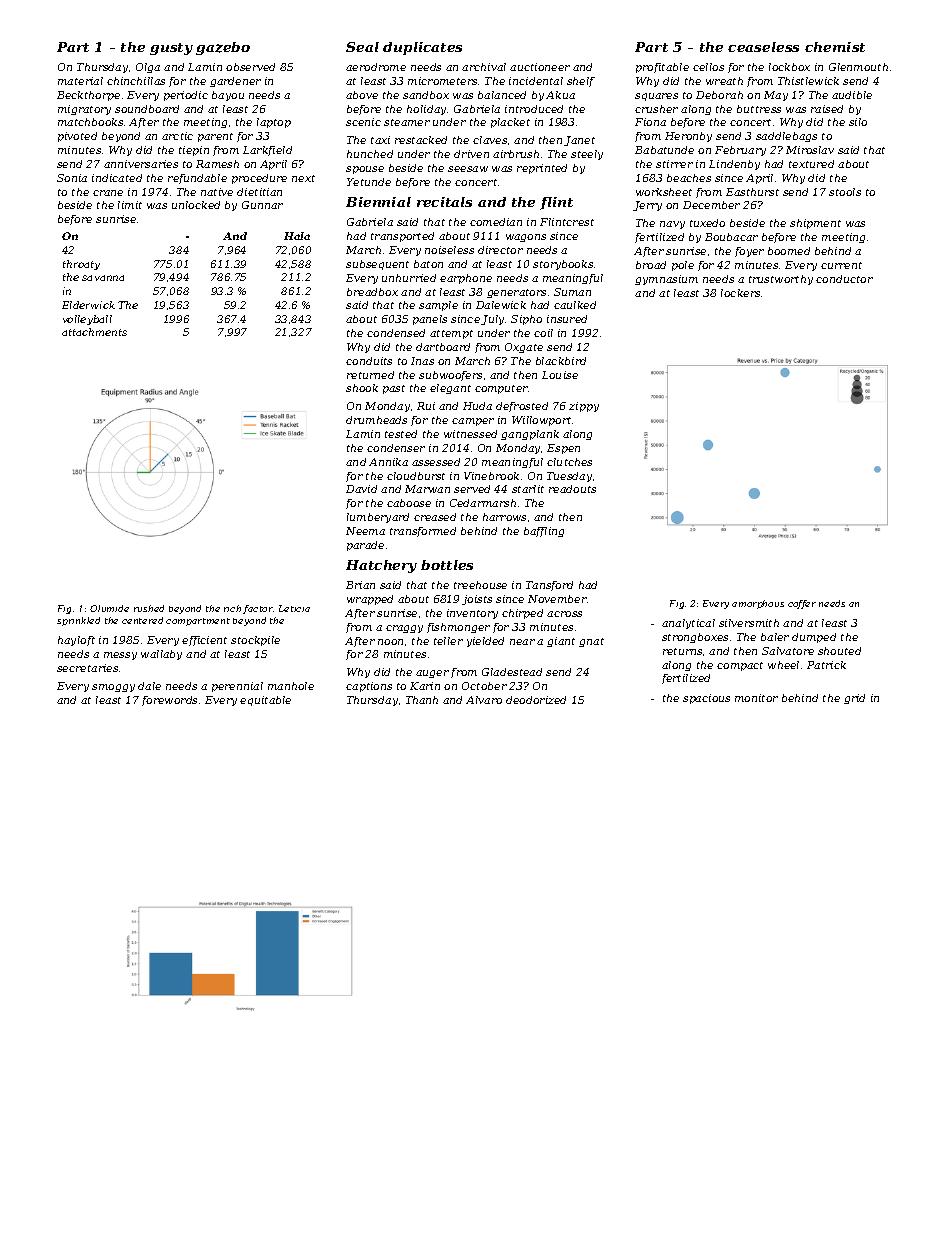 The image size is (952, 1233). I want to click on duplicates, so click(422, 48).
